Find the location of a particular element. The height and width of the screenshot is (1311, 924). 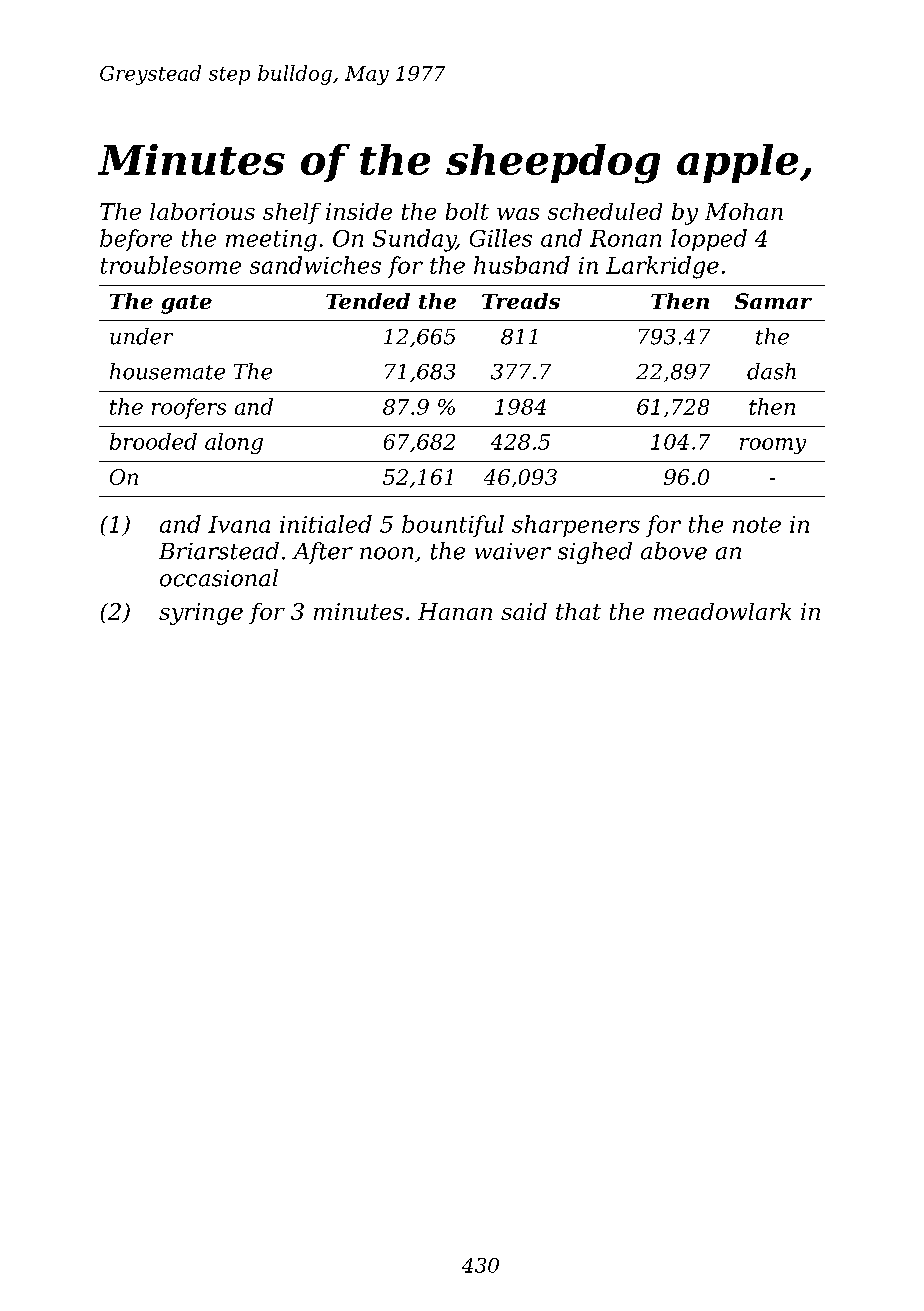

scheduled is located at coordinates (605, 211).
